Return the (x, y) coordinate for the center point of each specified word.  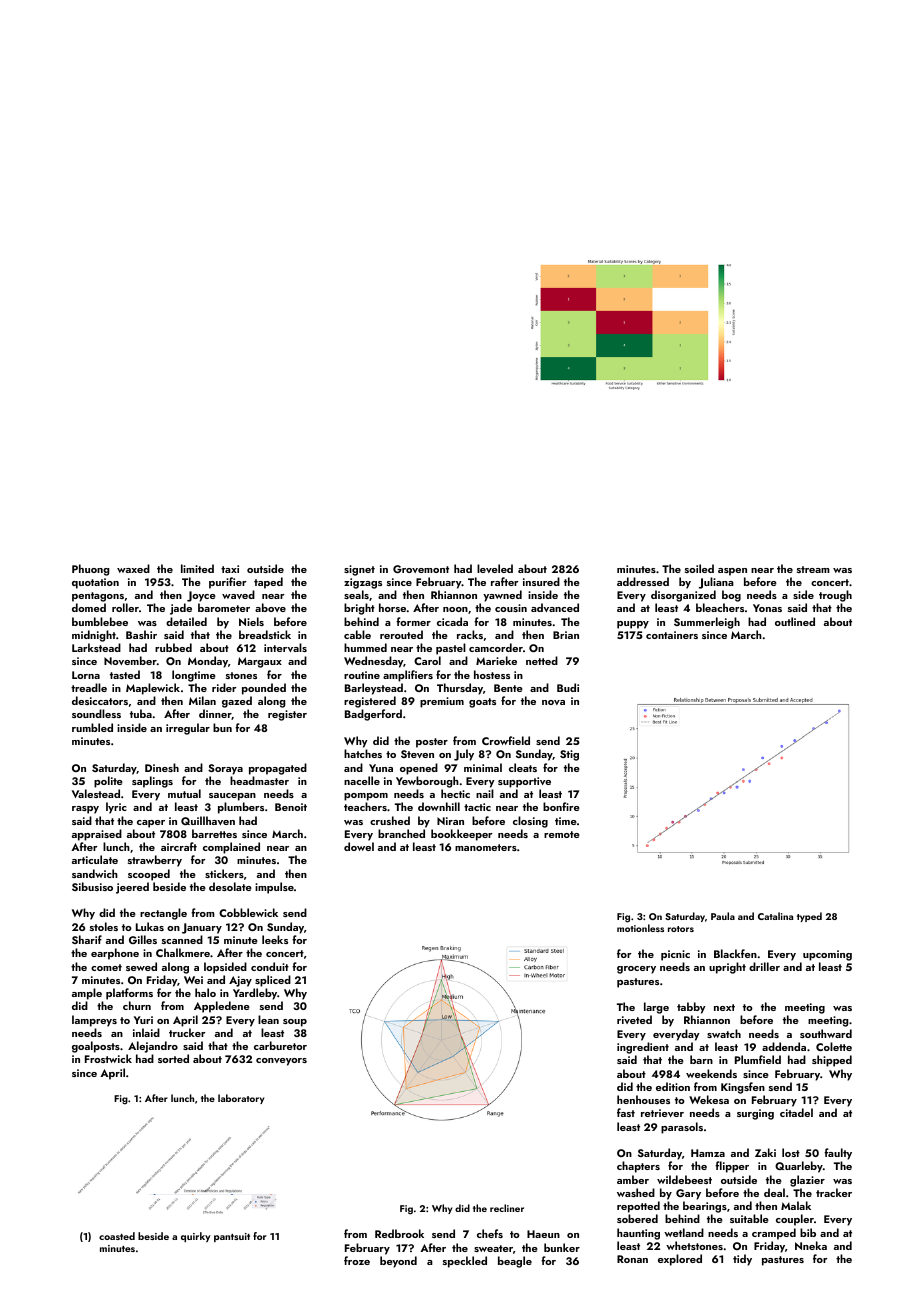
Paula (723, 916)
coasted (117, 1236)
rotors (681, 929)
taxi (230, 569)
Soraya (225, 769)
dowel (359, 846)
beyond (398, 1262)
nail (485, 793)
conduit (270, 966)
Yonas (767, 608)
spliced (273, 981)
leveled (495, 568)
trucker (187, 1032)
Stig (569, 755)
